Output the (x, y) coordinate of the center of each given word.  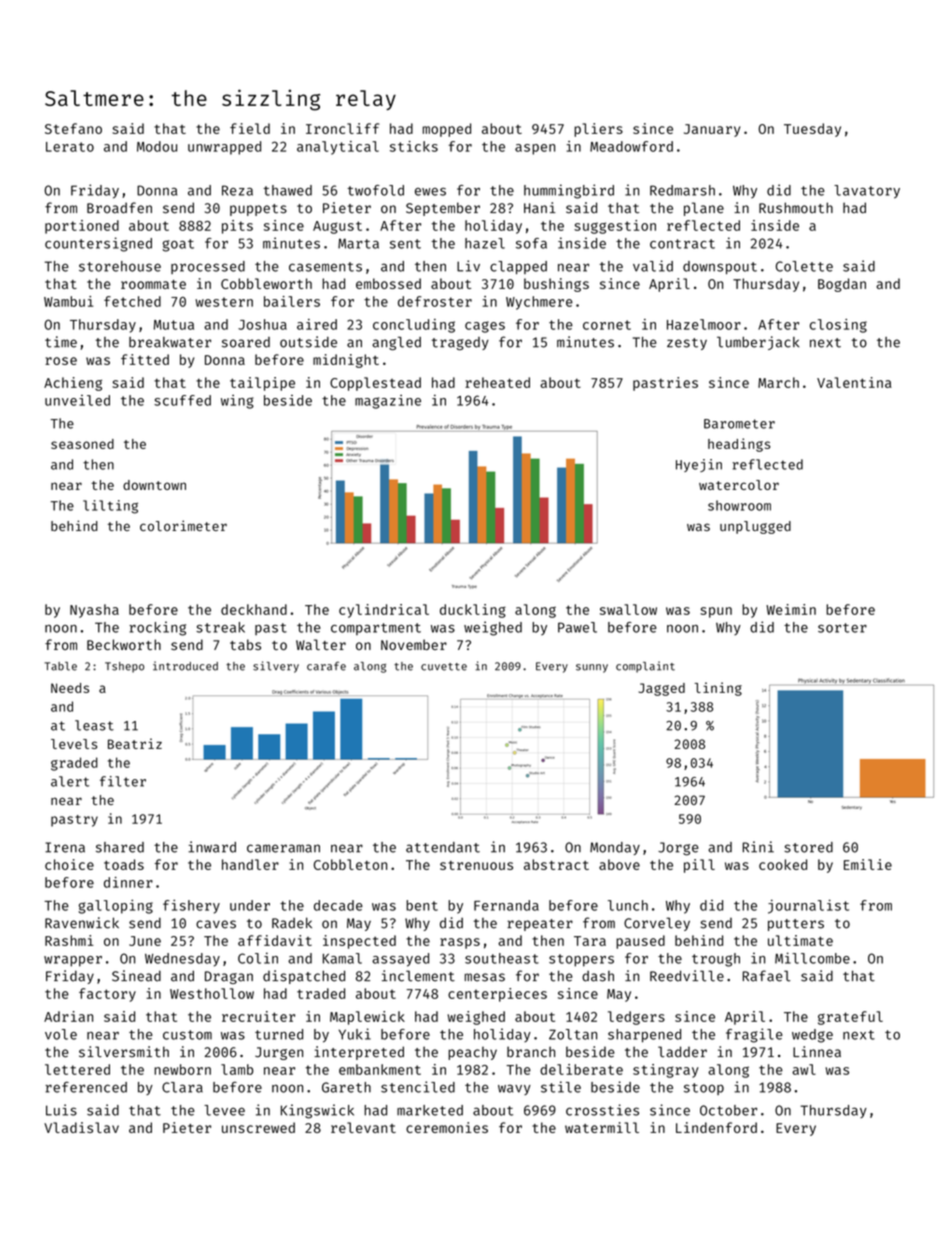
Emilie (868, 864)
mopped (447, 130)
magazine (388, 402)
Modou (157, 146)
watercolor (739, 485)
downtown (154, 485)
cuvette (444, 667)
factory (107, 995)
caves (216, 924)
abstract (556, 864)
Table (60, 666)
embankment (380, 1069)
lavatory (867, 192)
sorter (842, 628)
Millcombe (812, 958)
